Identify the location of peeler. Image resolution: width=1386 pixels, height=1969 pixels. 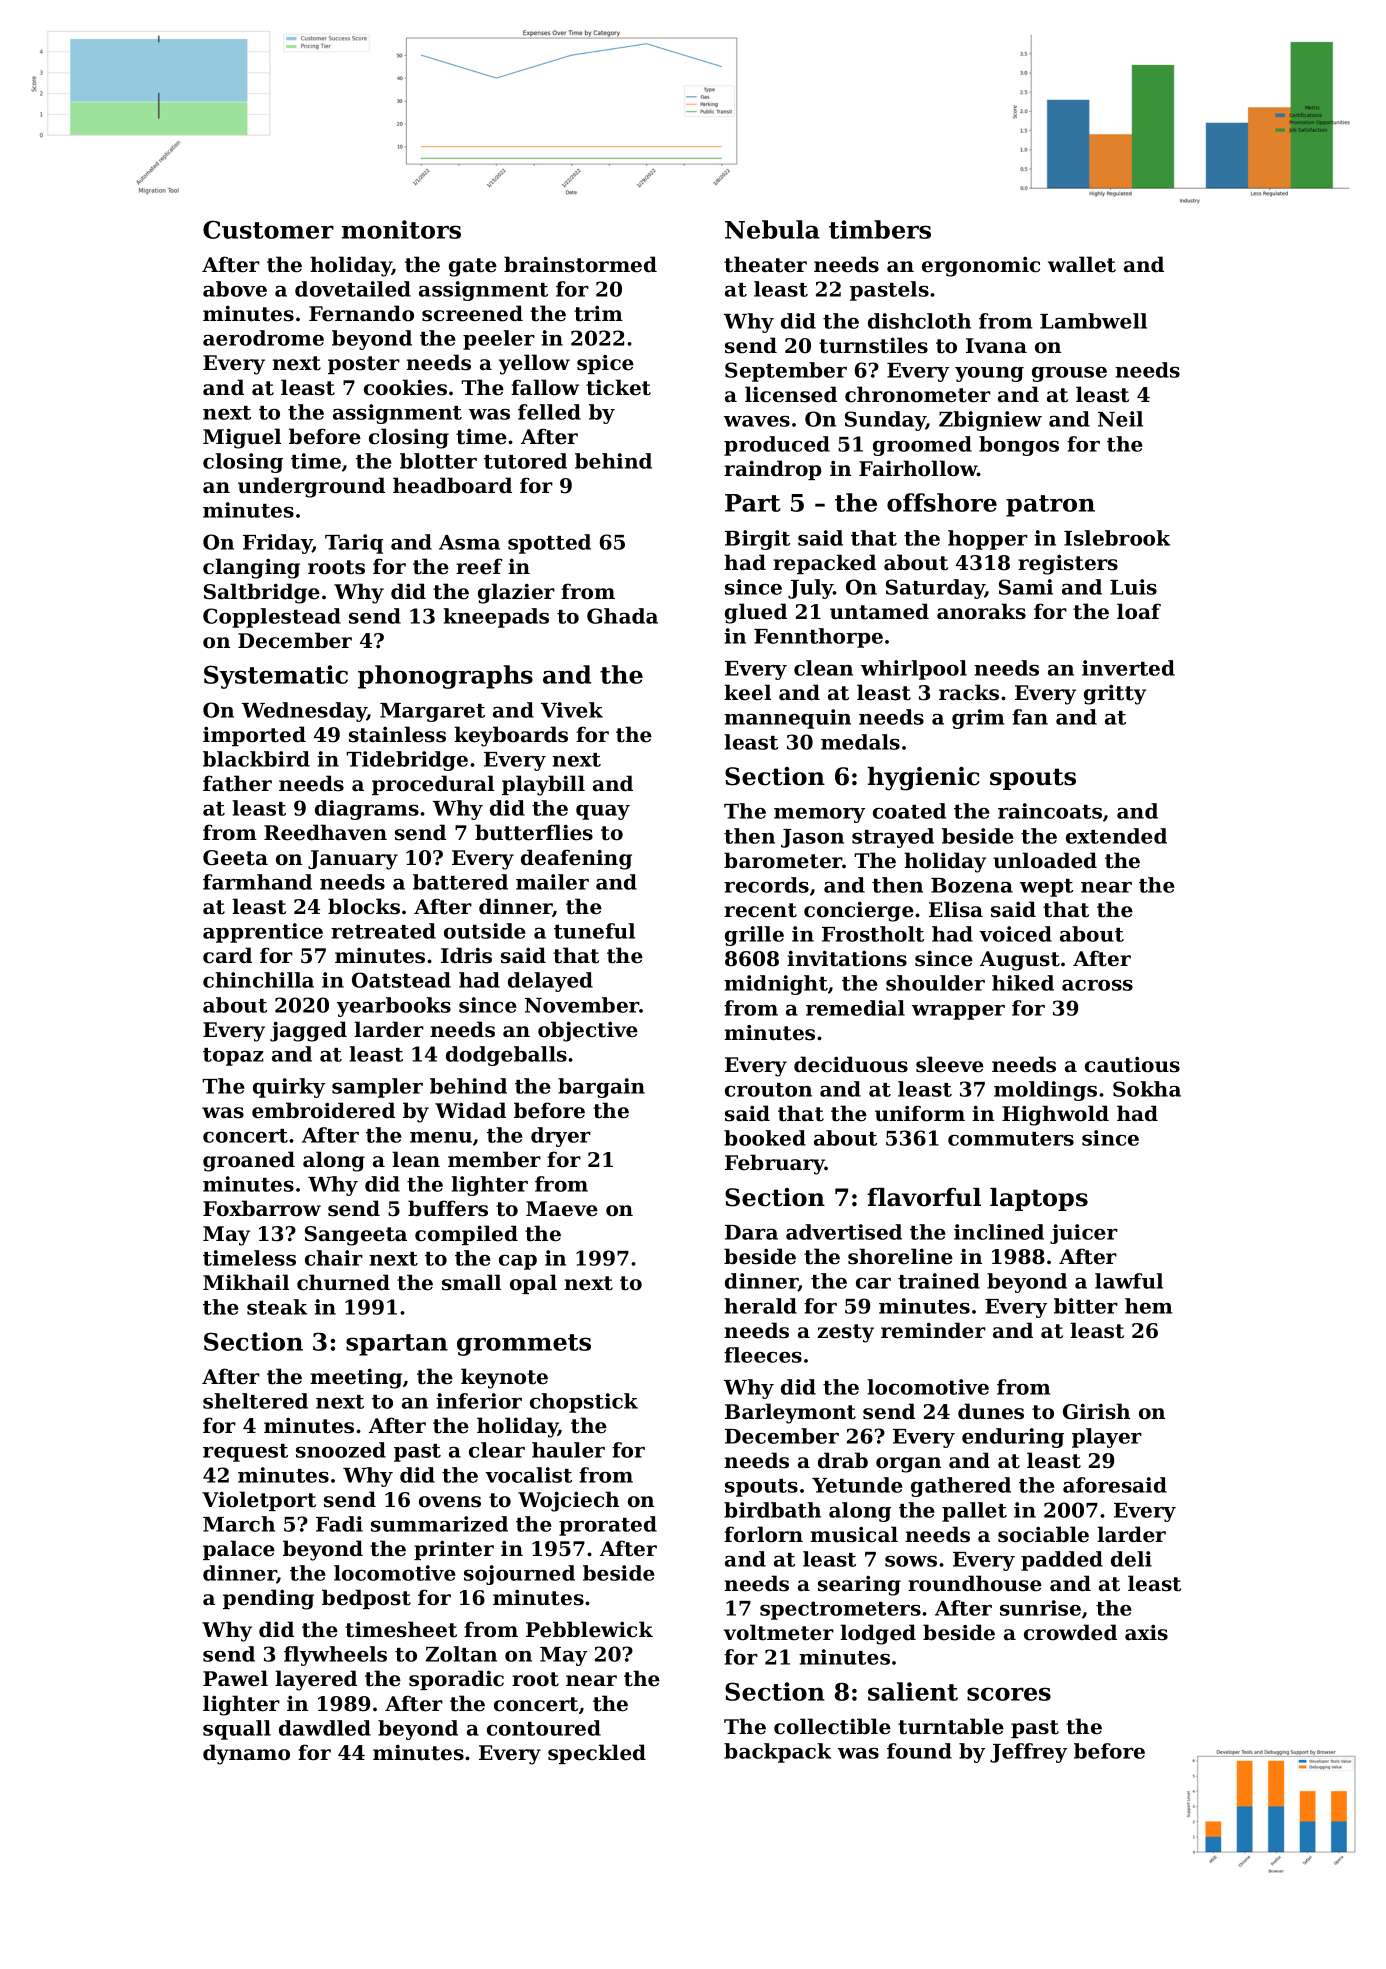
(499, 340).
